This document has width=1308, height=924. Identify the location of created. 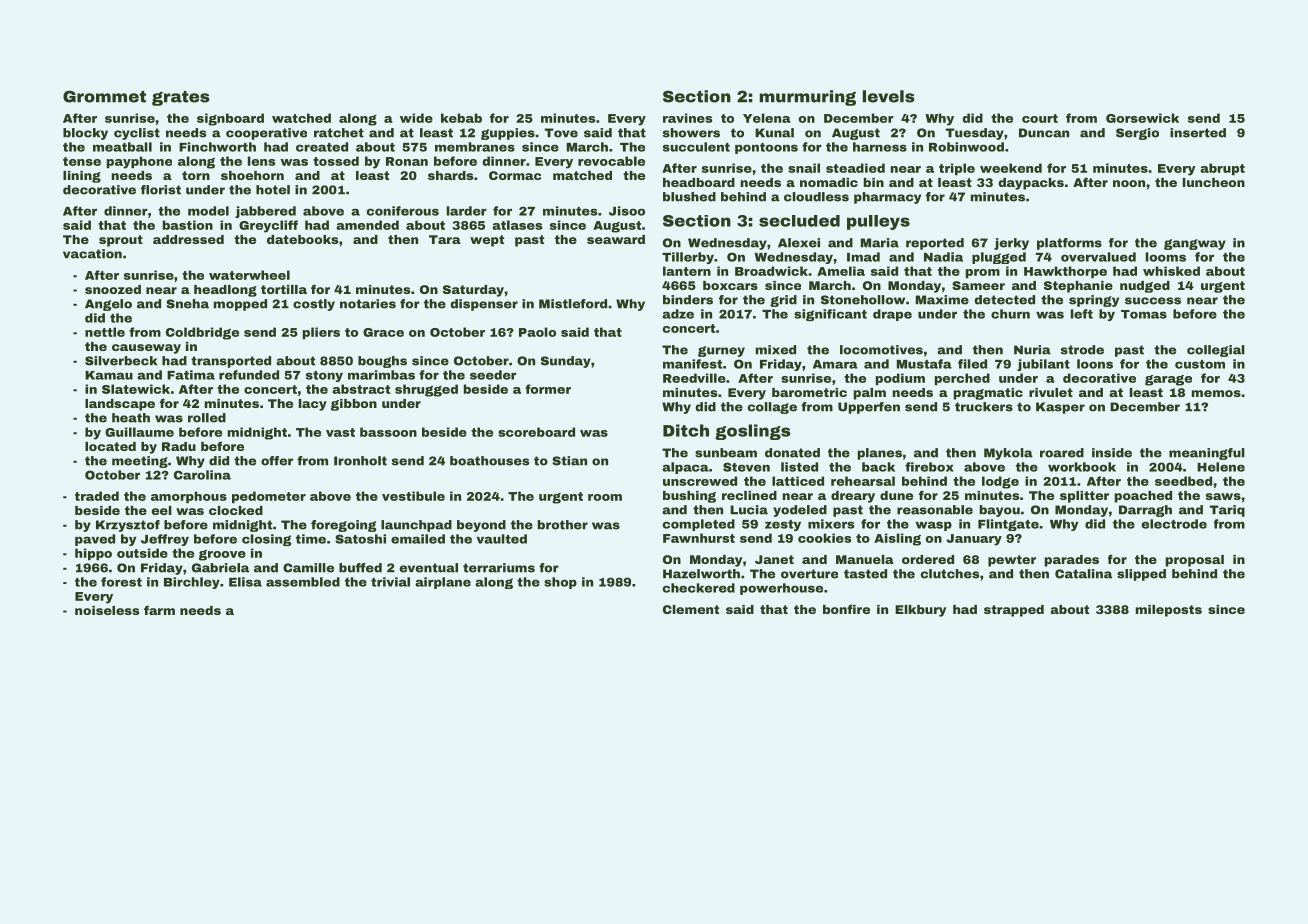
(322, 147).
